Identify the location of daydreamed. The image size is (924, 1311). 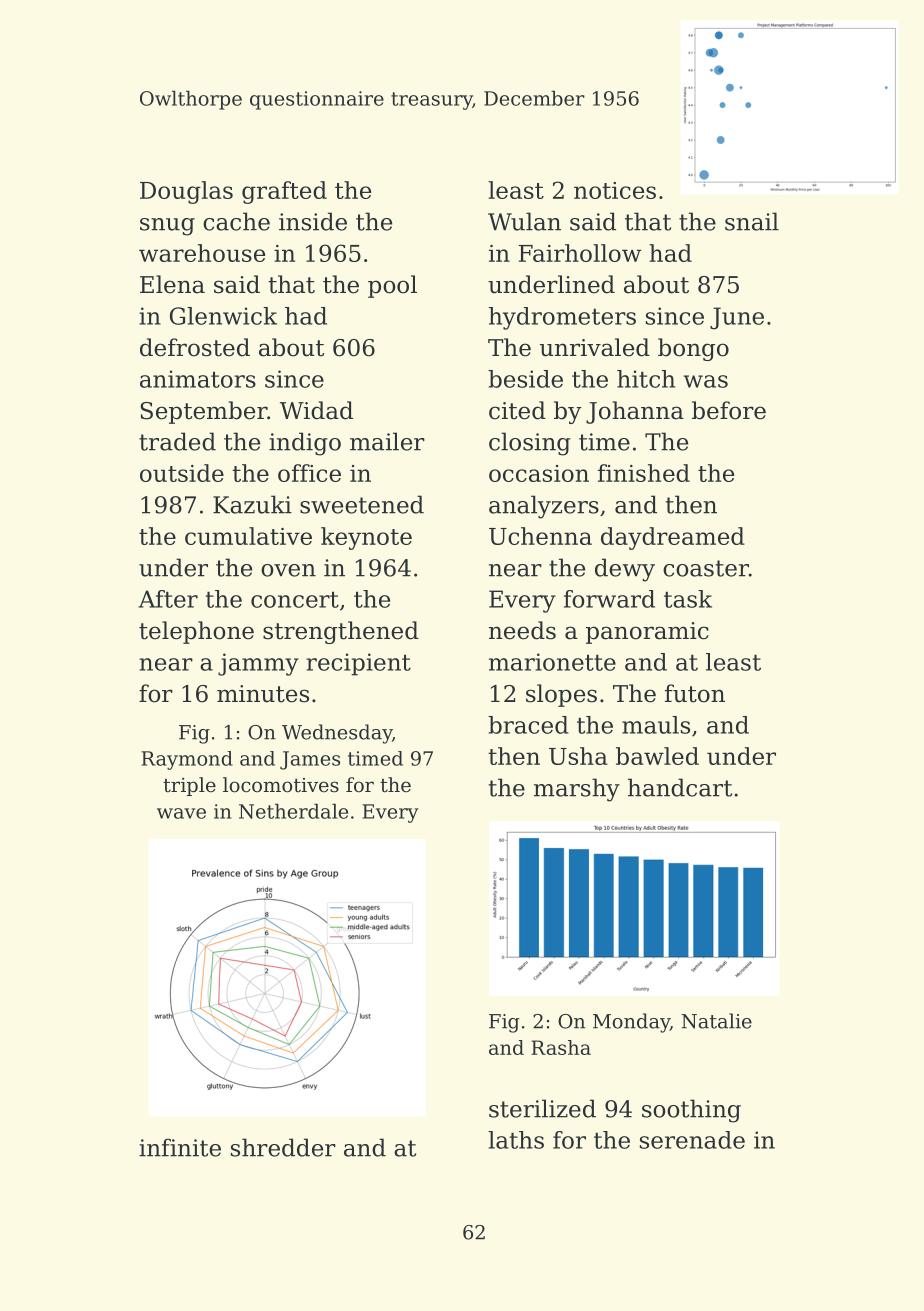
(673, 538).
